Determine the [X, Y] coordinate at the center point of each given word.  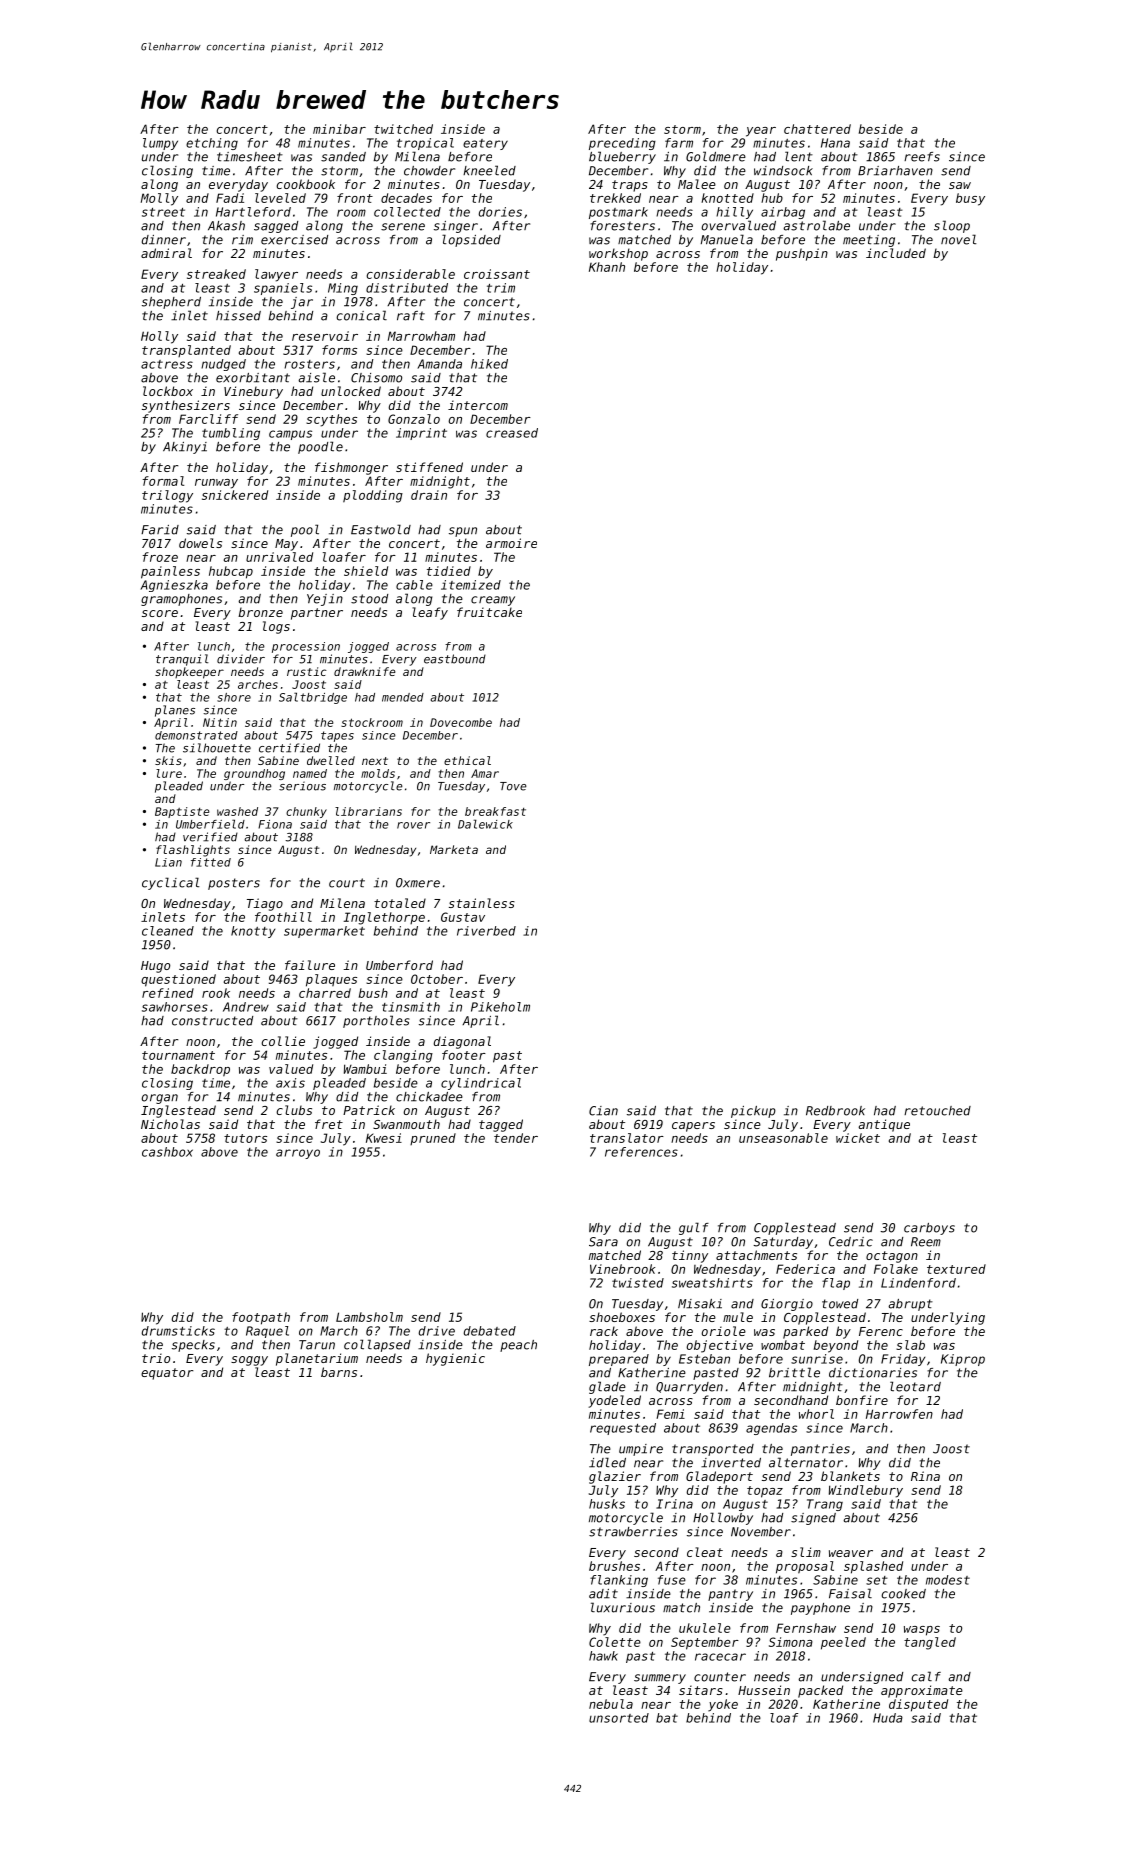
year [761, 132]
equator [167, 1374]
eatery [485, 144]
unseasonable [783, 1138]
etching [212, 144]
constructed [212, 1021]
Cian [603, 1111]
